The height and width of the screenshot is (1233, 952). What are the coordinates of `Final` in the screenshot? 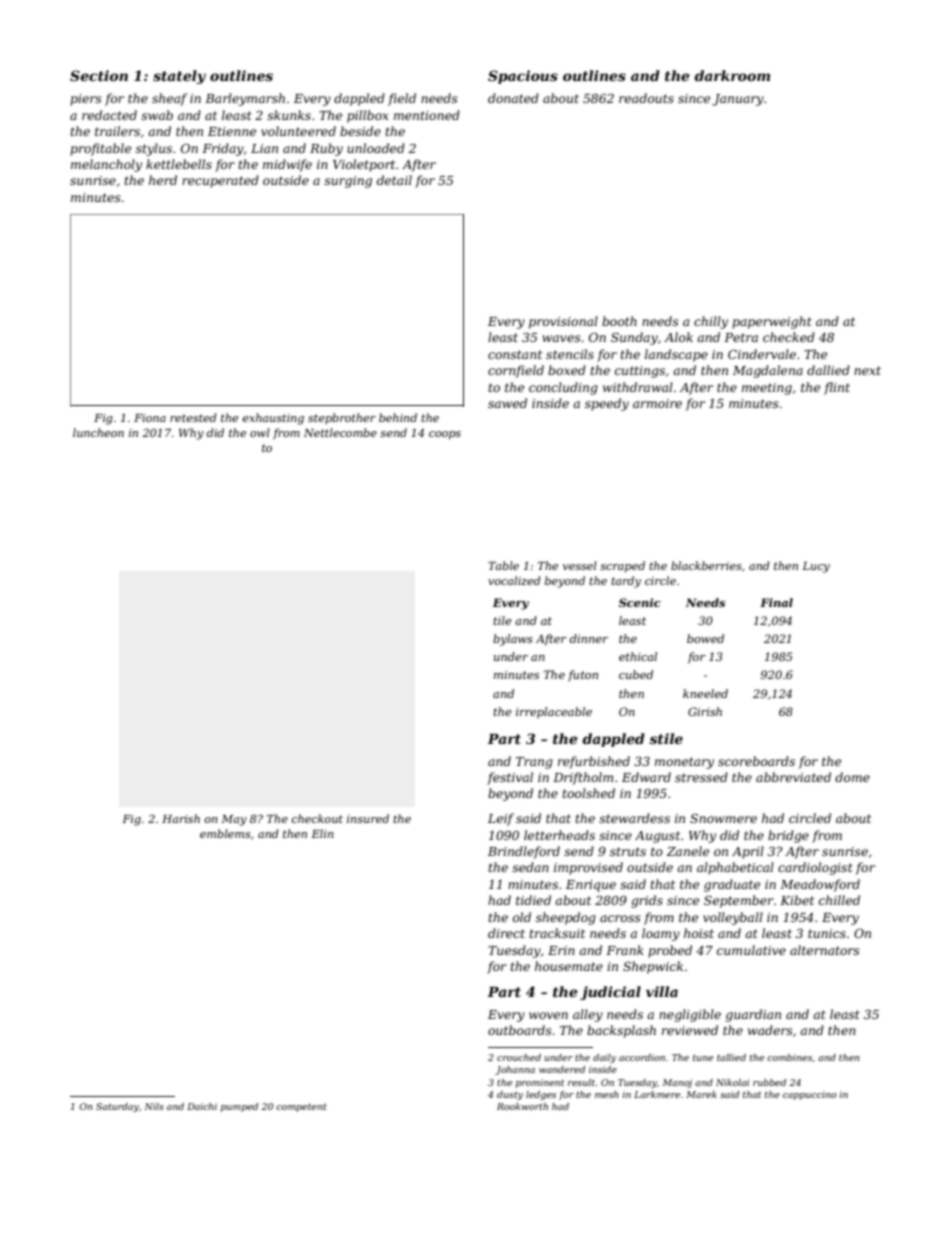 It's located at (776, 602).
